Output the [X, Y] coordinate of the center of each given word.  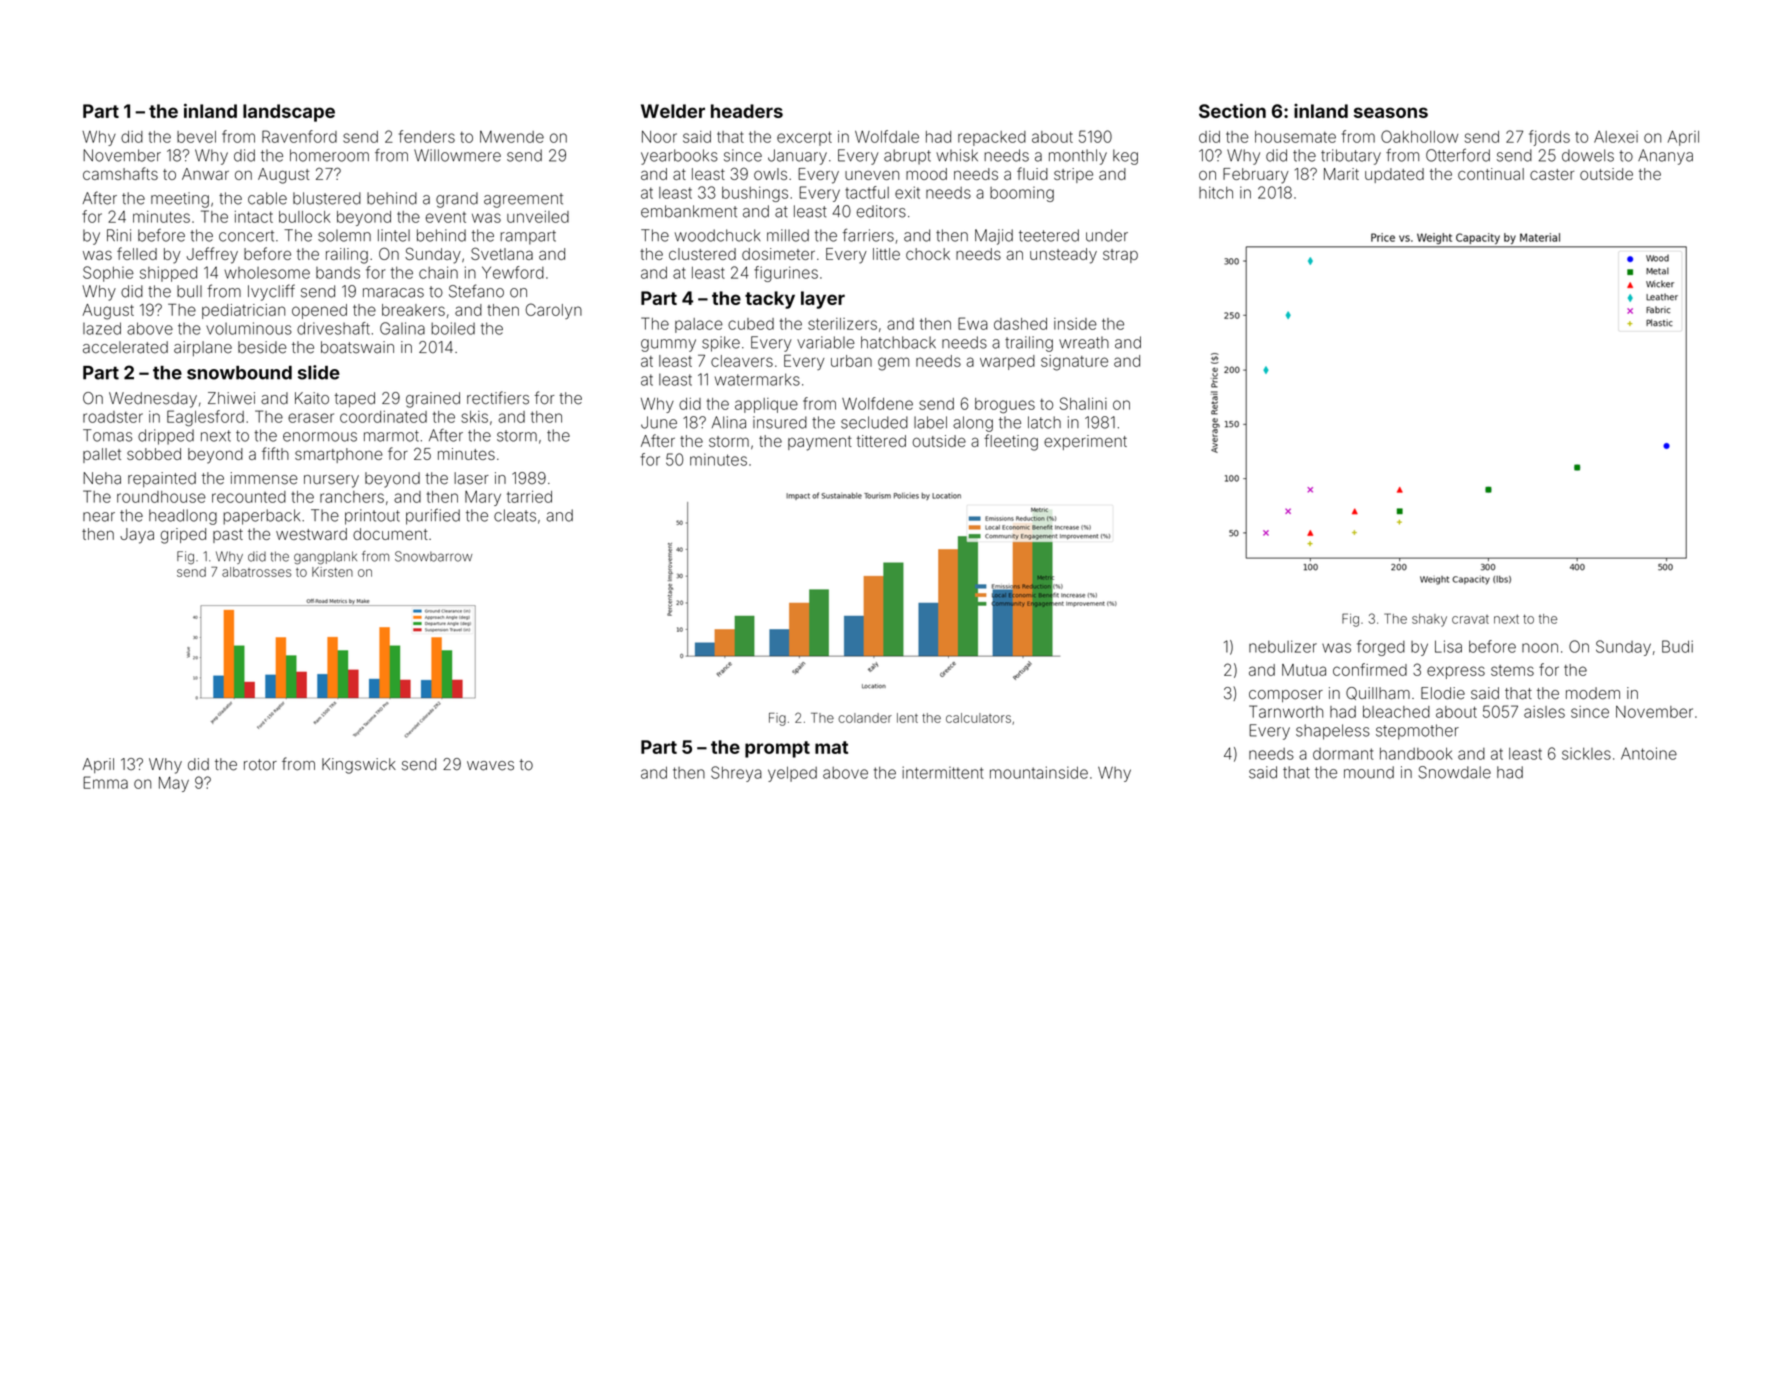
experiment [1085, 442]
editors [881, 211]
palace [699, 325]
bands [338, 273]
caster [1552, 174]
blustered [327, 198]
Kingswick [359, 766]
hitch [1216, 192]
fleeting [1011, 442]
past [228, 536]
